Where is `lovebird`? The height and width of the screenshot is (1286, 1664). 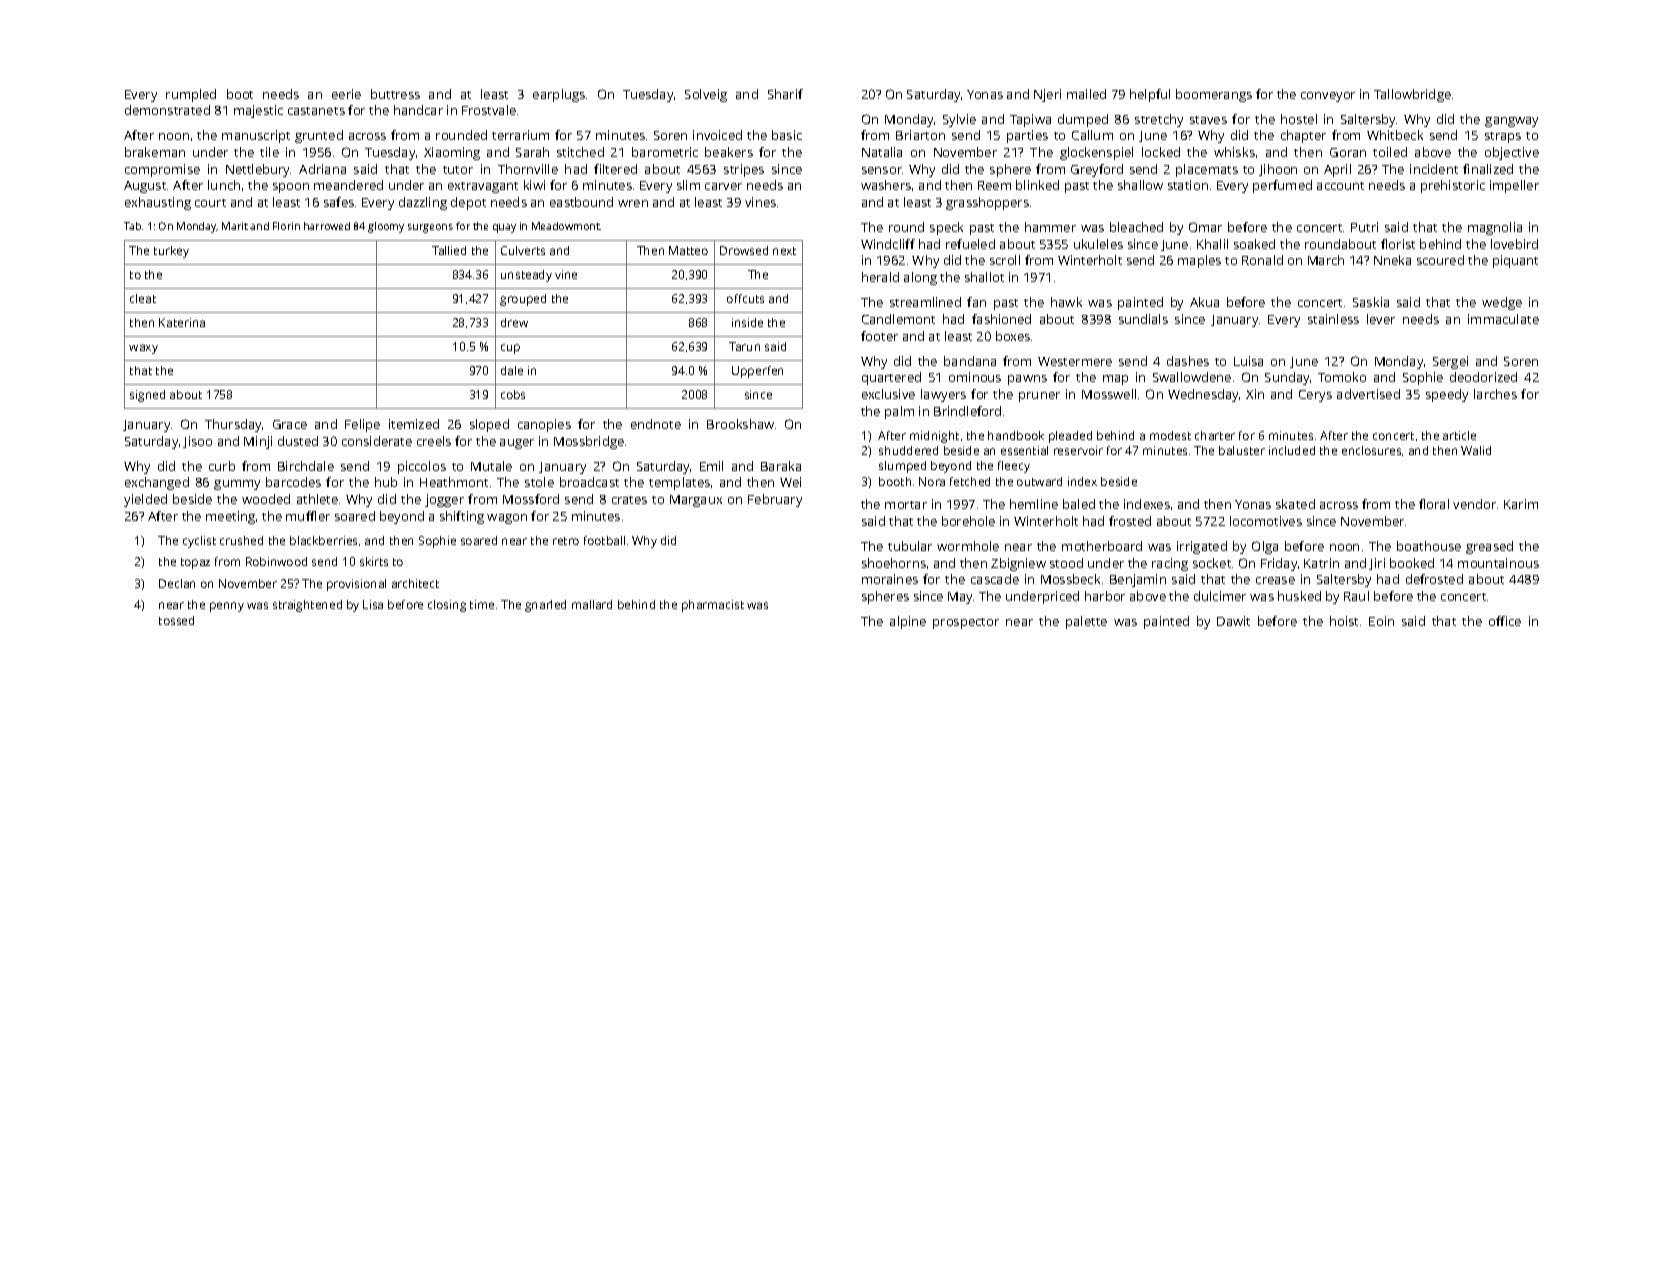 lovebird is located at coordinates (1514, 244).
